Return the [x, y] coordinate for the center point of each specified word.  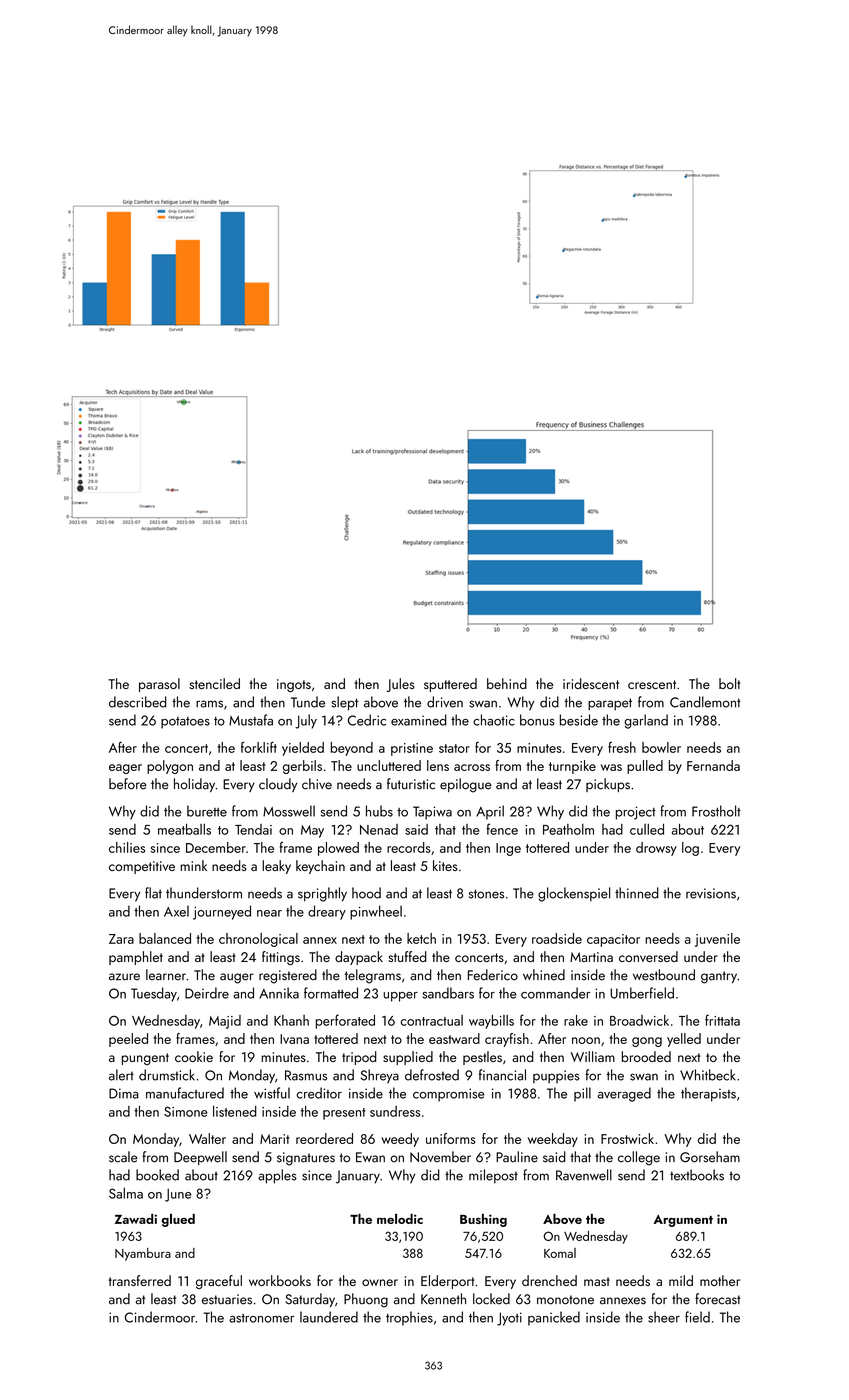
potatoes [185, 723]
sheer [664, 1317]
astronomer [261, 1318]
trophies [409, 1318]
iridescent [591, 683]
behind [507, 683]
